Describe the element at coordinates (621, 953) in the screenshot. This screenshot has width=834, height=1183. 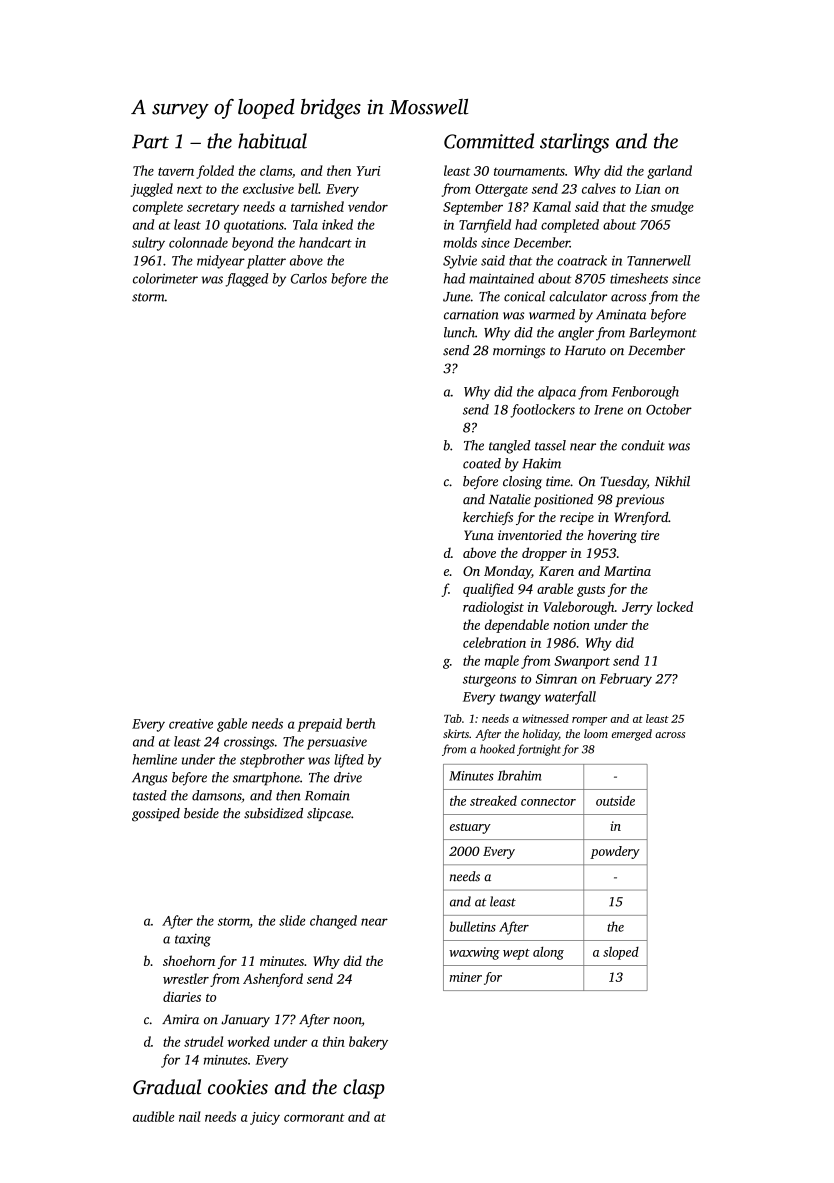
I see `sloped` at that location.
